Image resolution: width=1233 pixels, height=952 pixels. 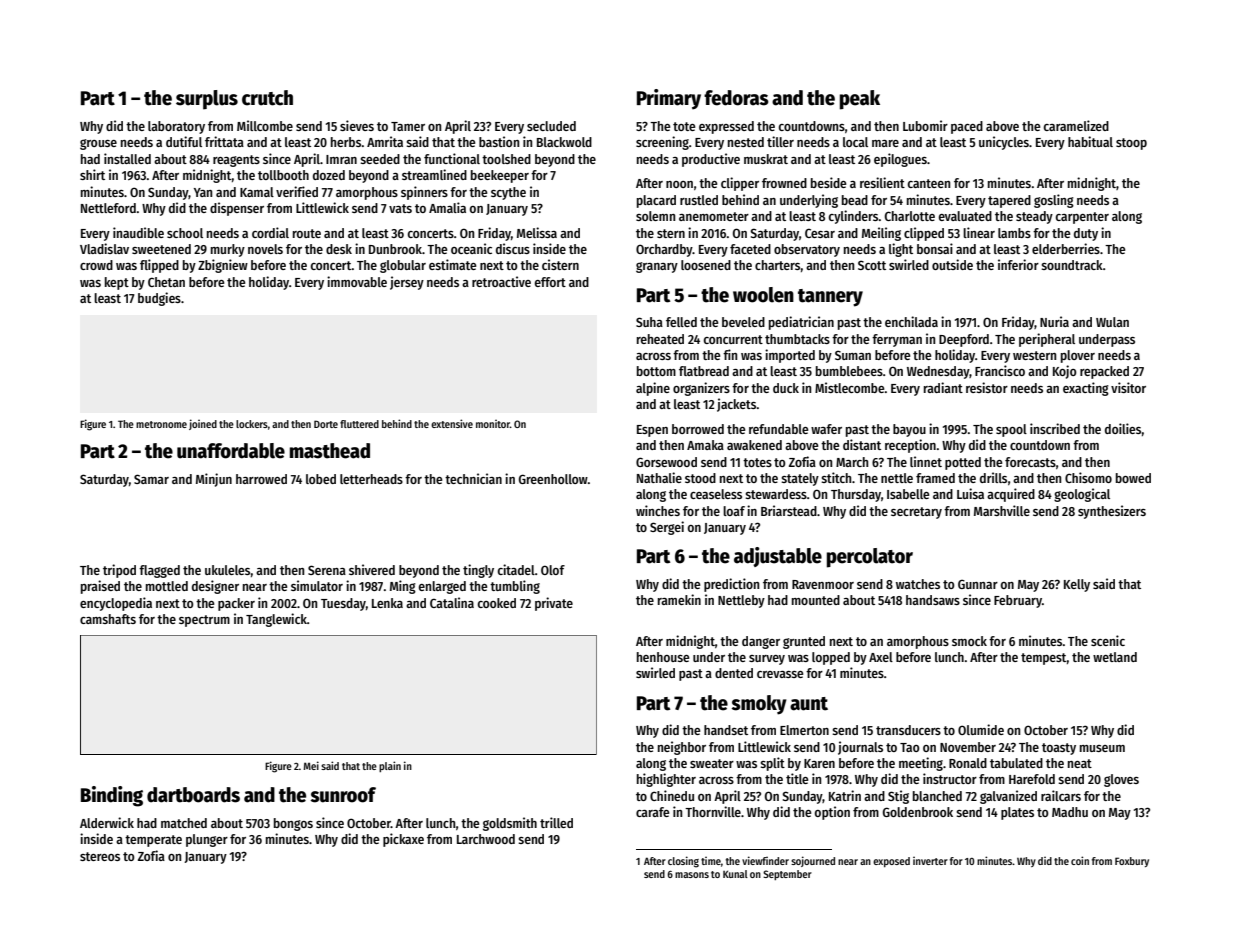 I want to click on linnet, so click(x=926, y=461).
